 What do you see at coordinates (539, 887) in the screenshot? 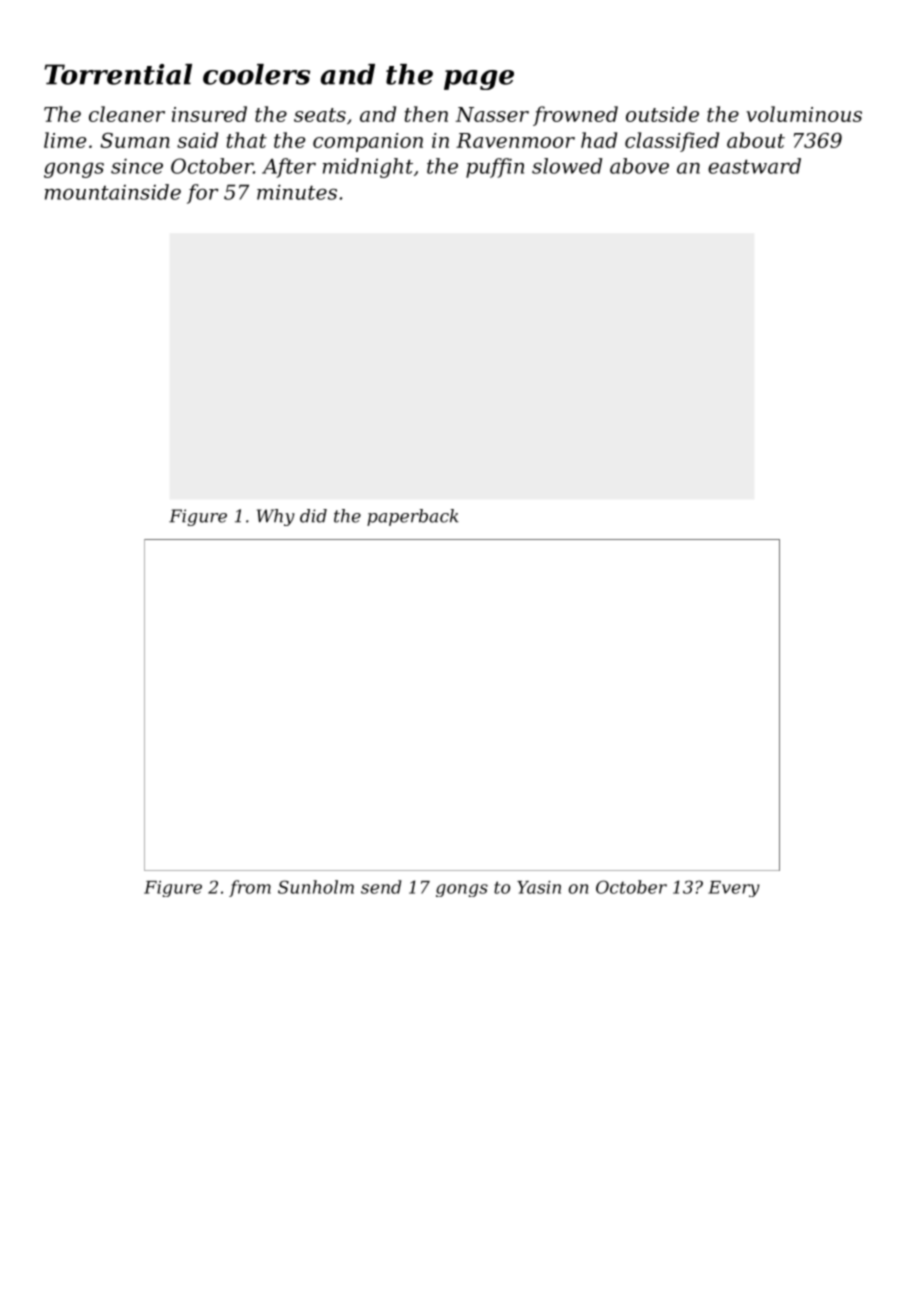
I see `Yasin` at bounding box center [539, 887].
